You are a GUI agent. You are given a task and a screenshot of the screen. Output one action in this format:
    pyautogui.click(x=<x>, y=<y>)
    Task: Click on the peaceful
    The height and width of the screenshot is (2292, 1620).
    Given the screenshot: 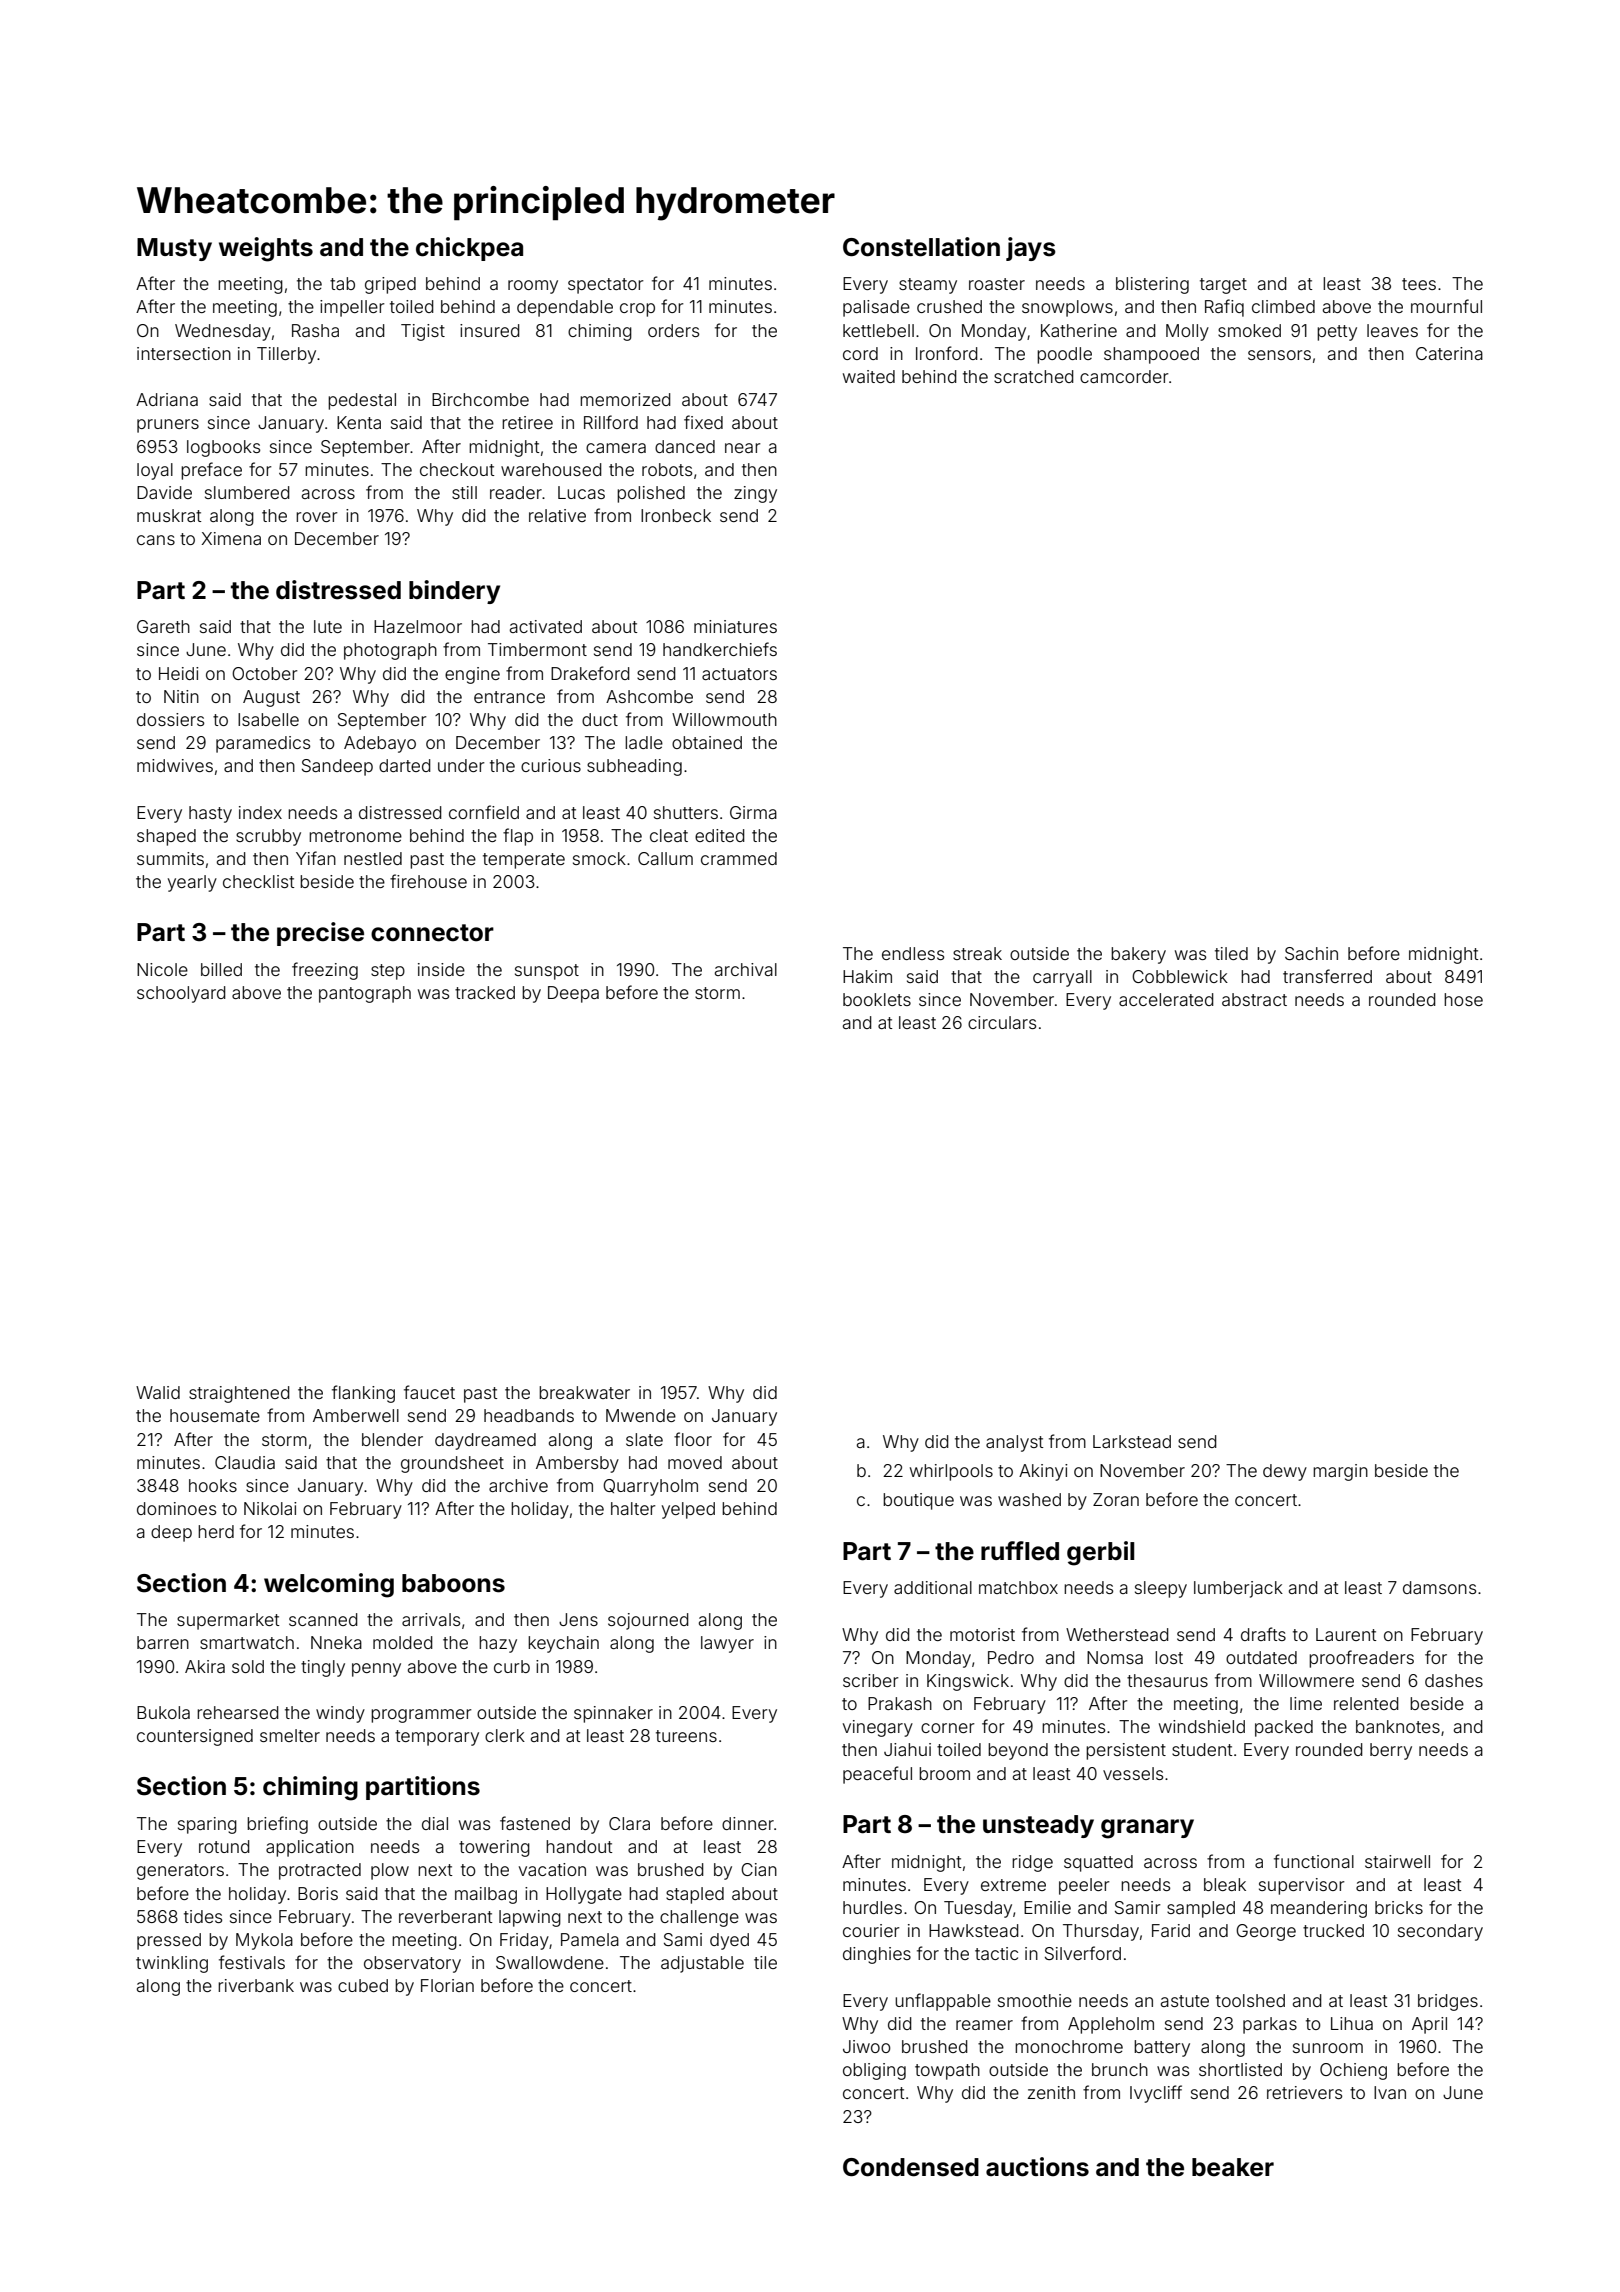 What is the action you would take?
    pyautogui.click(x=877, y=1775)
